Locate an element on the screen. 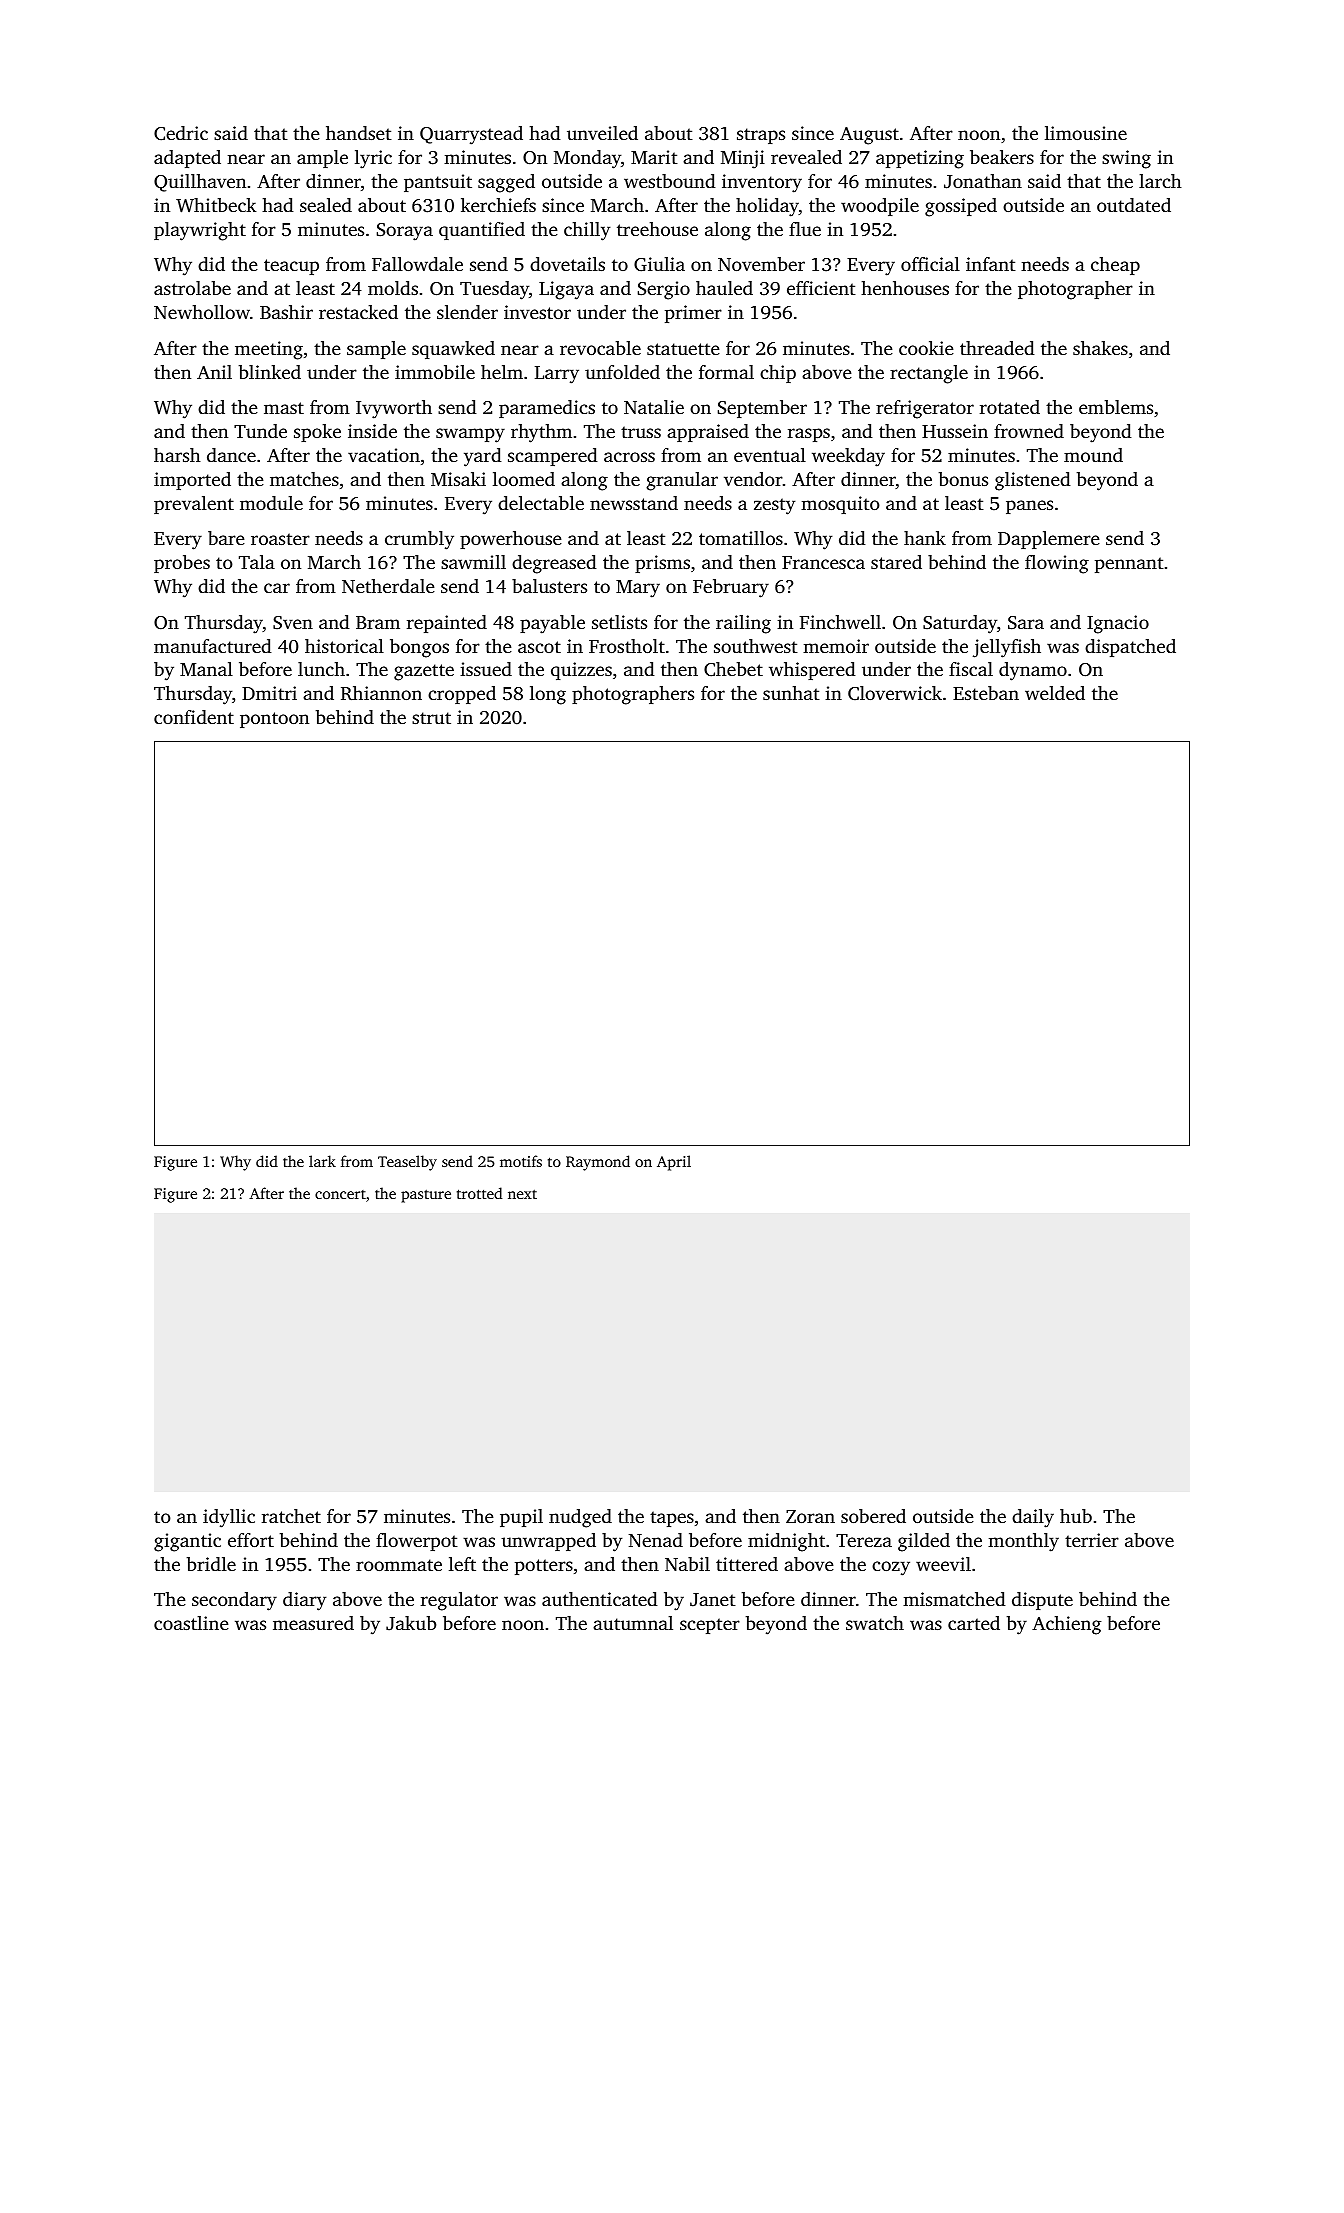 The width and height of the screenshot is (1344, 2213). larch is located at coordinates (1160, 181).
